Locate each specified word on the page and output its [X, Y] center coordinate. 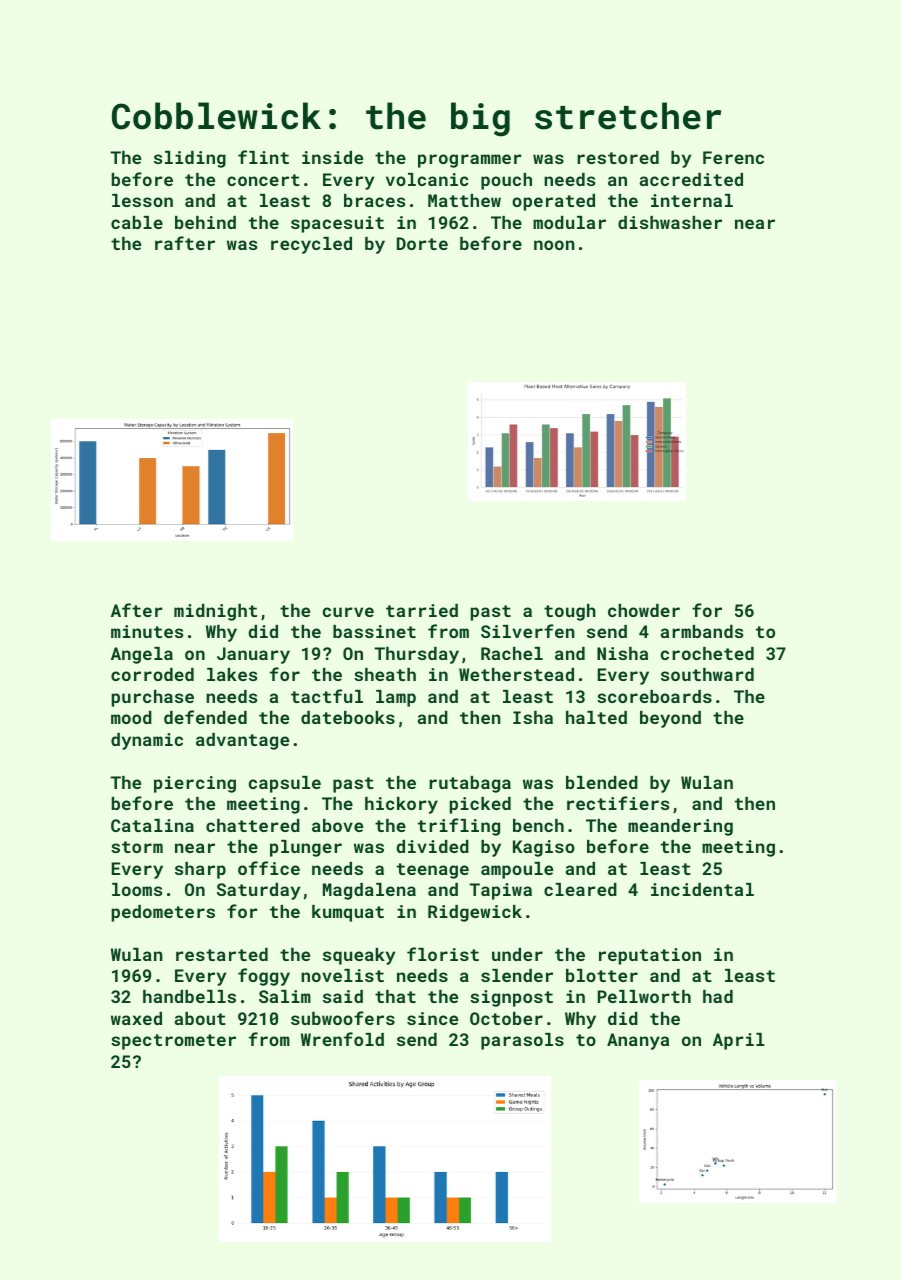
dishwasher [670, 222]
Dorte [422, 243]
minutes [147, 631]
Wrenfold [342, 1039]
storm [137, 847]
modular [569, 222]
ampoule [517, 870]
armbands [702, 631]
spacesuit [337, 224]
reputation [650, 956]
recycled [311, 245]
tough [570, 612]
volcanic [427, 179]
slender [517, 975]
